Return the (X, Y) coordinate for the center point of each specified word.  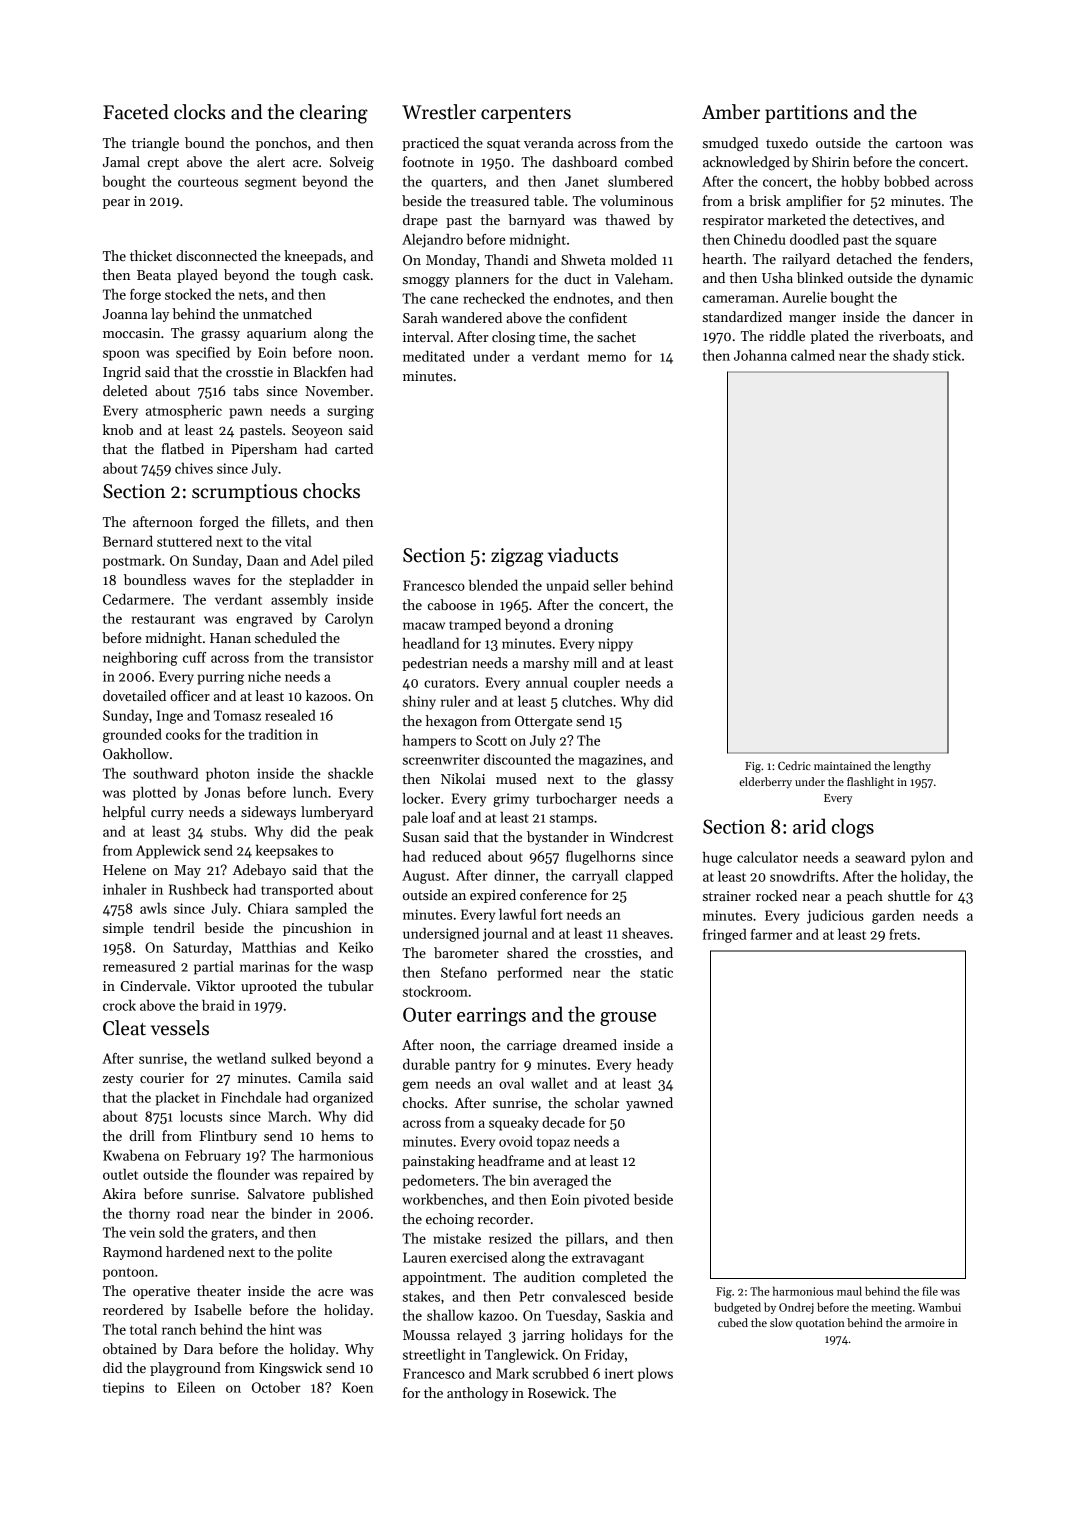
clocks (199, 112)
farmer (771, 934)
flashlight (870, 783)
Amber (731, 112)
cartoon (919, 143)
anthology (477, 1394)
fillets (288, 521)
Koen (357, 1387)
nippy (615, 645)
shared (527, 952)
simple (123, 929)
